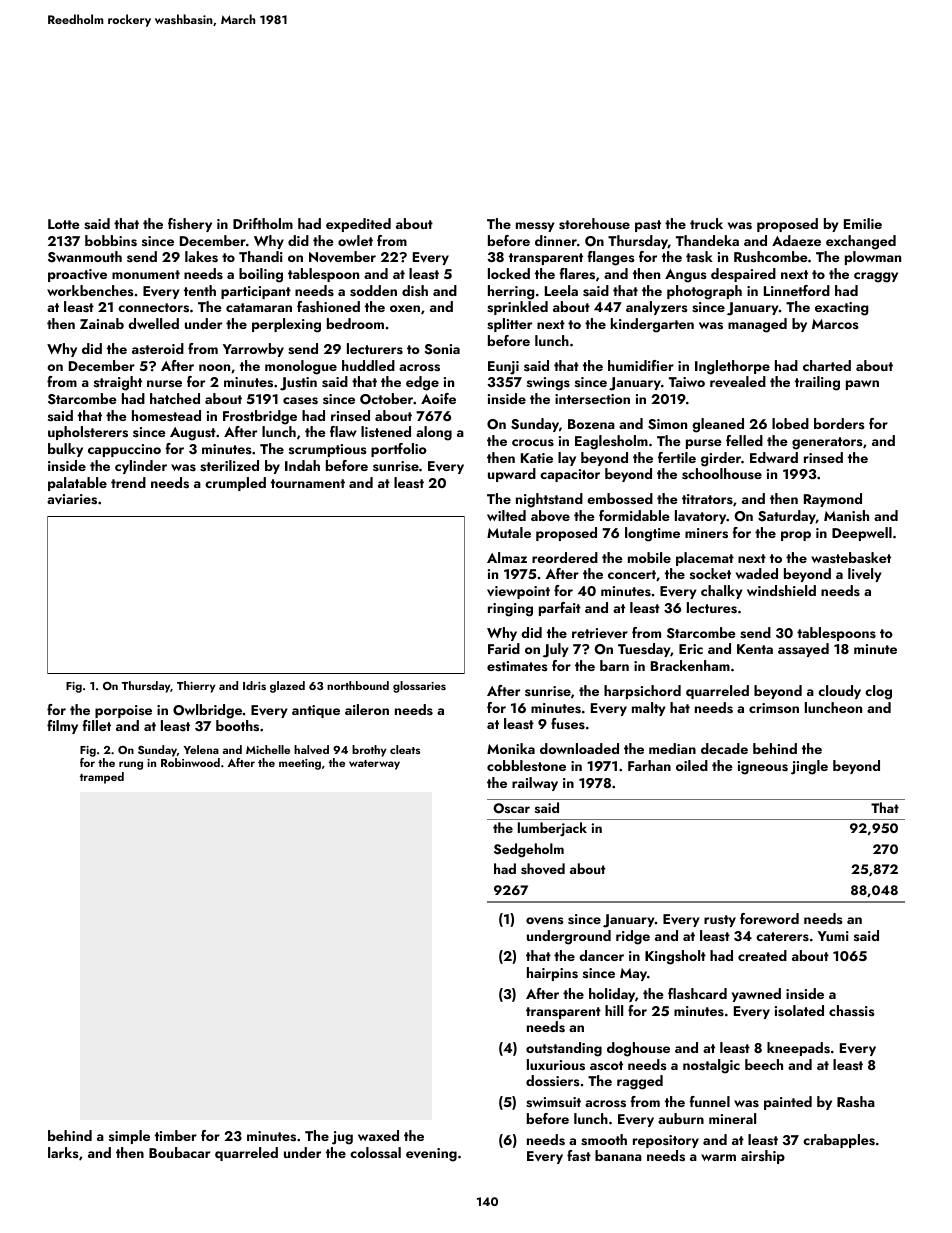 Image resolution: width=952 pixels, height=1233 pixels. What do you see at coordinates (63, 1152) in the screenshot?
I see `larks` at bounding box center [63, 1152].
